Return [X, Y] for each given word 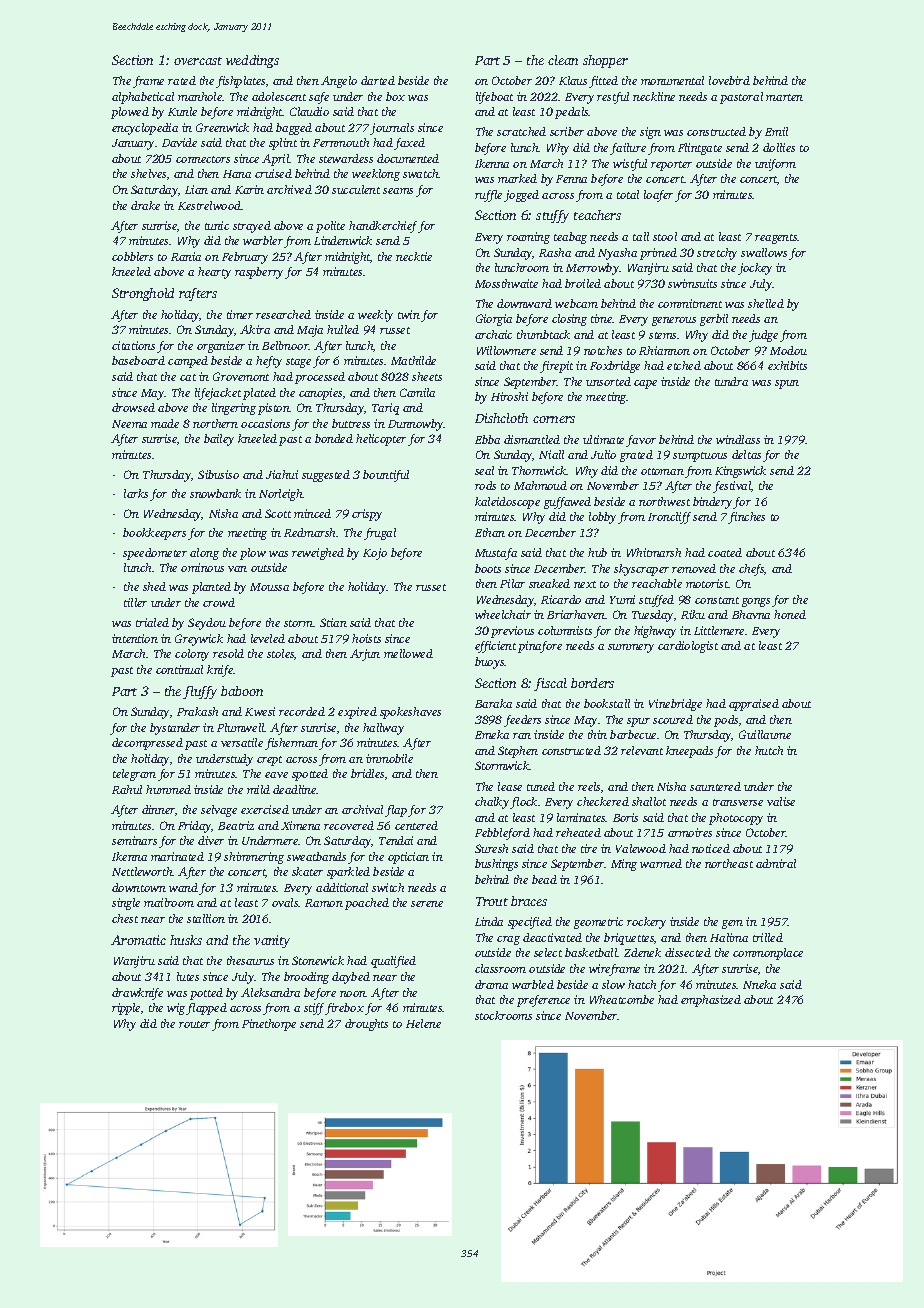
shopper [605, 61]
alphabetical [143, 98]
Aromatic [138, 940]
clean [563, 60]
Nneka [759, 984]
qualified [393, 962]
